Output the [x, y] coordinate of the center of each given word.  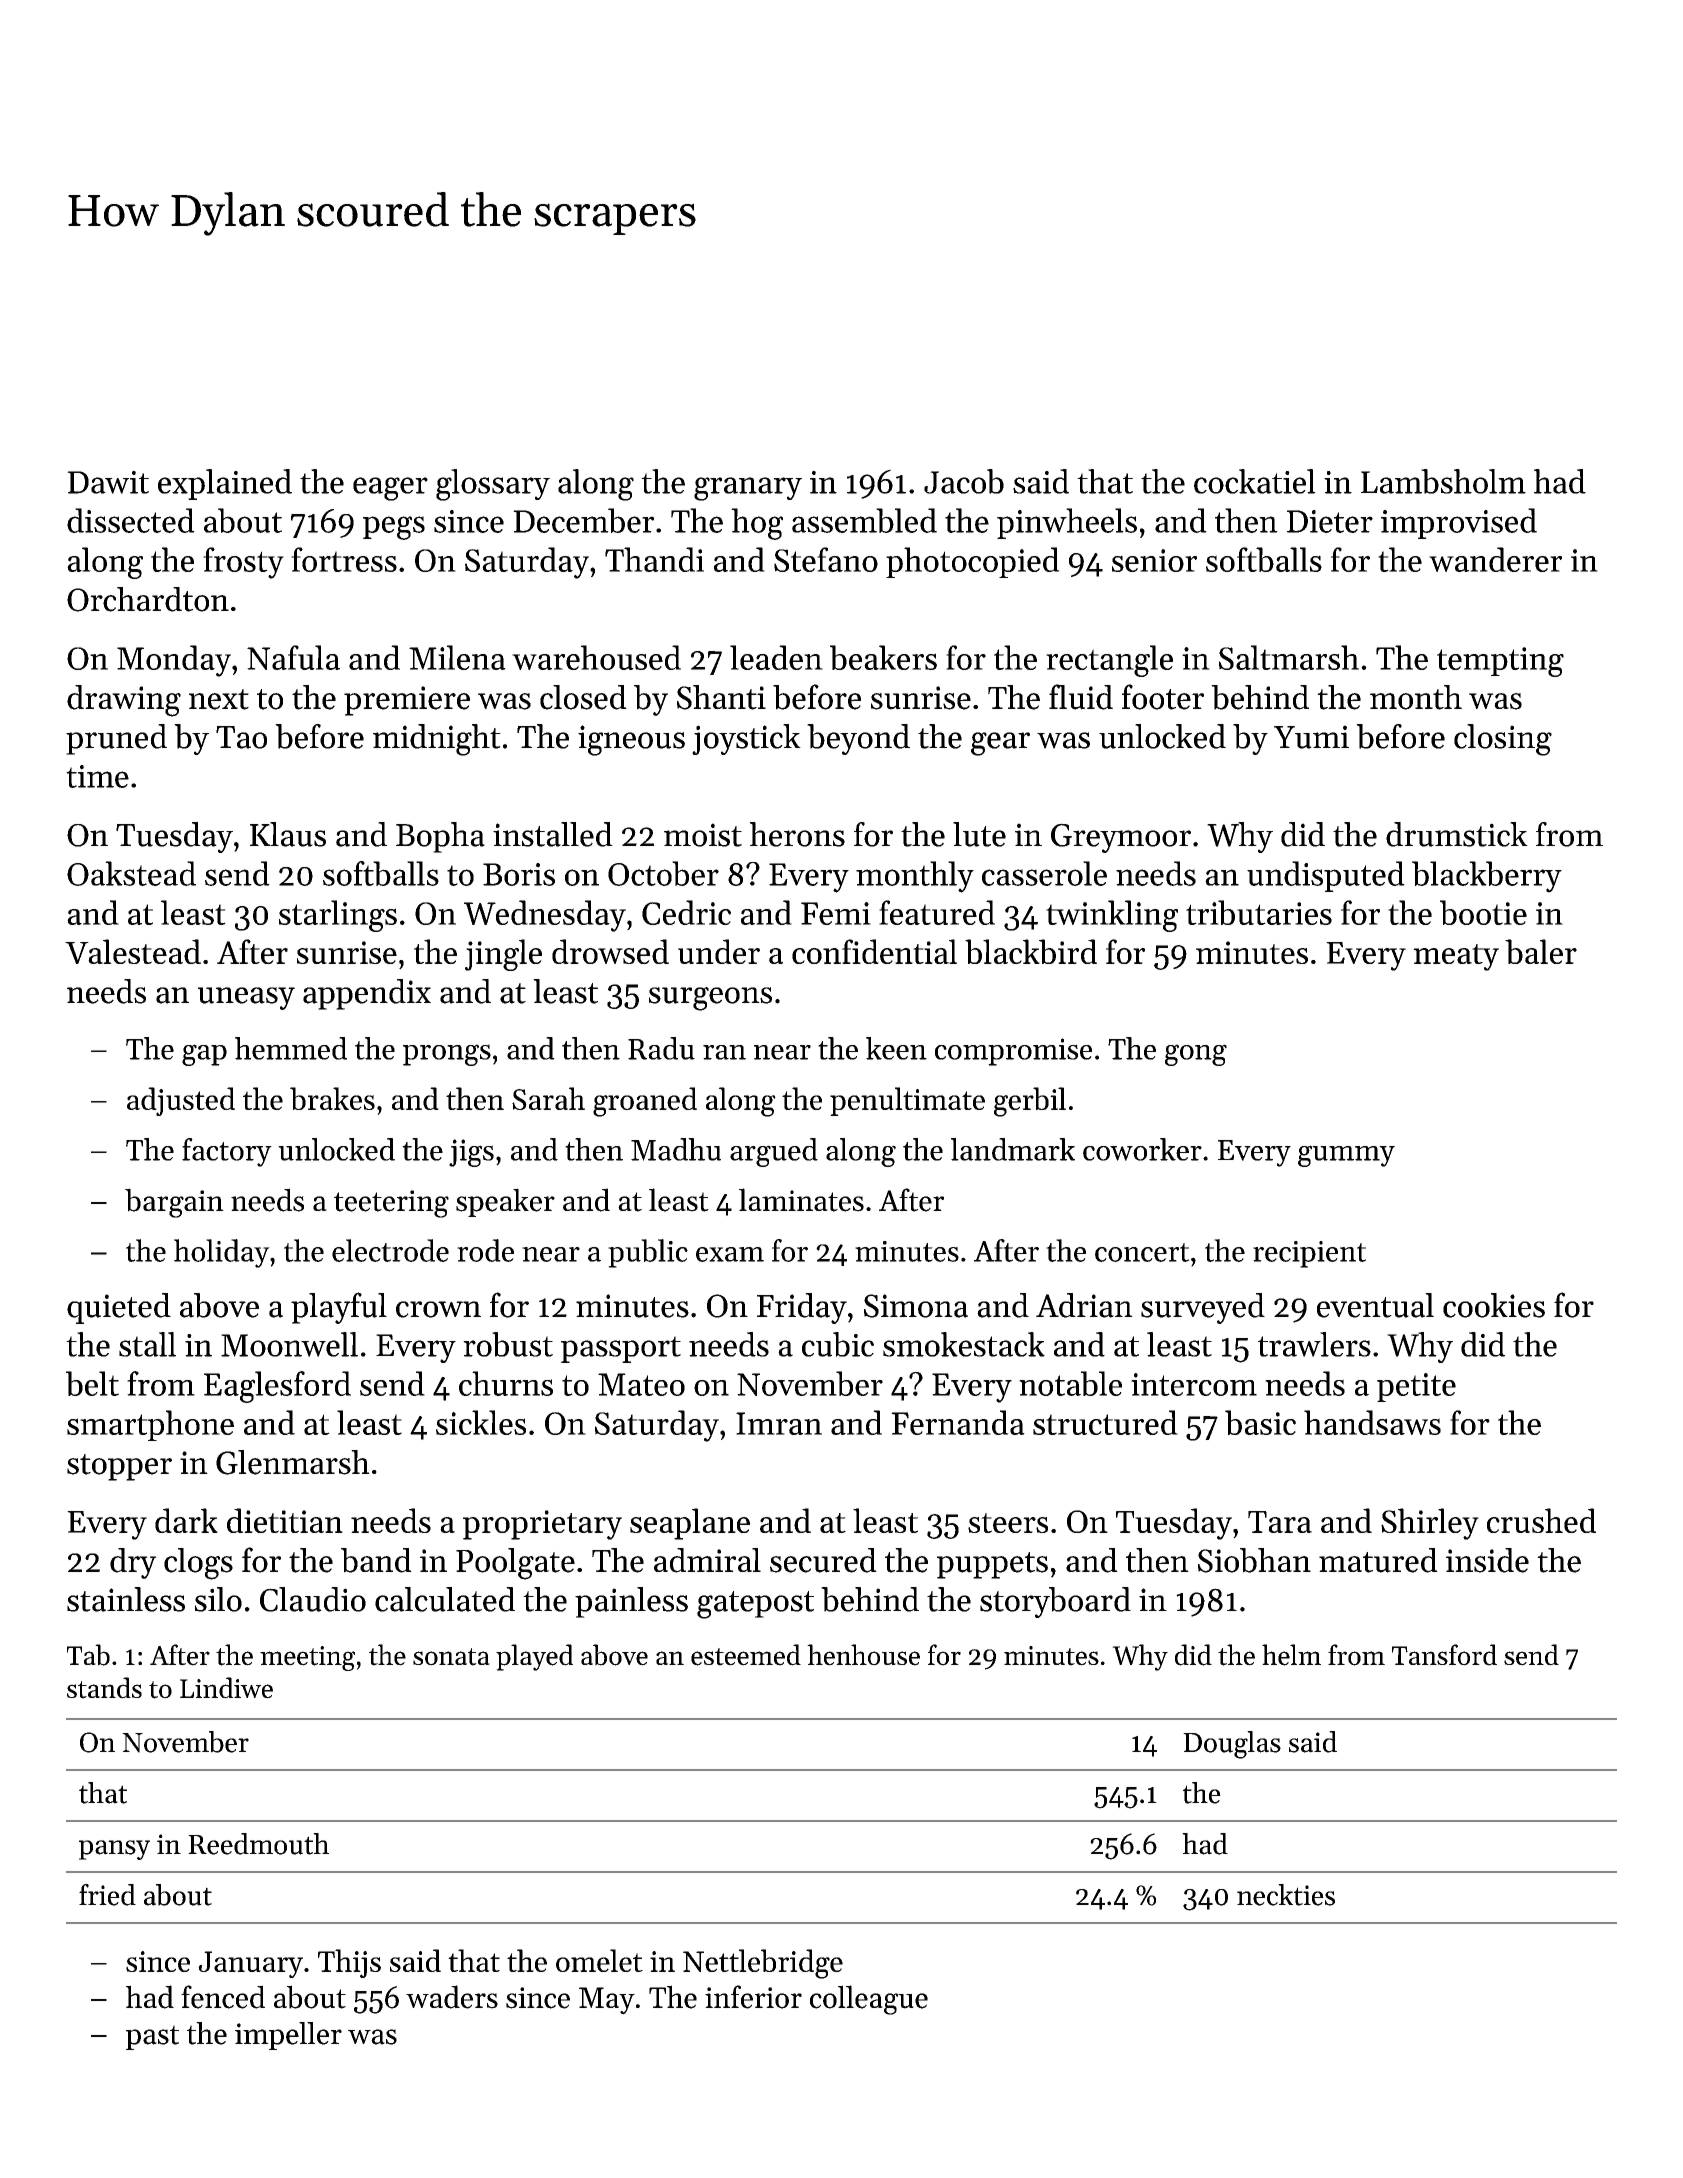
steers [1008, 1523]
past [152, 2037]
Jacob [964, 481]
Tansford [1444, 1655]
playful [339, 1308]
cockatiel [1255, 481]
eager [390, 489]
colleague [869, 2000]
